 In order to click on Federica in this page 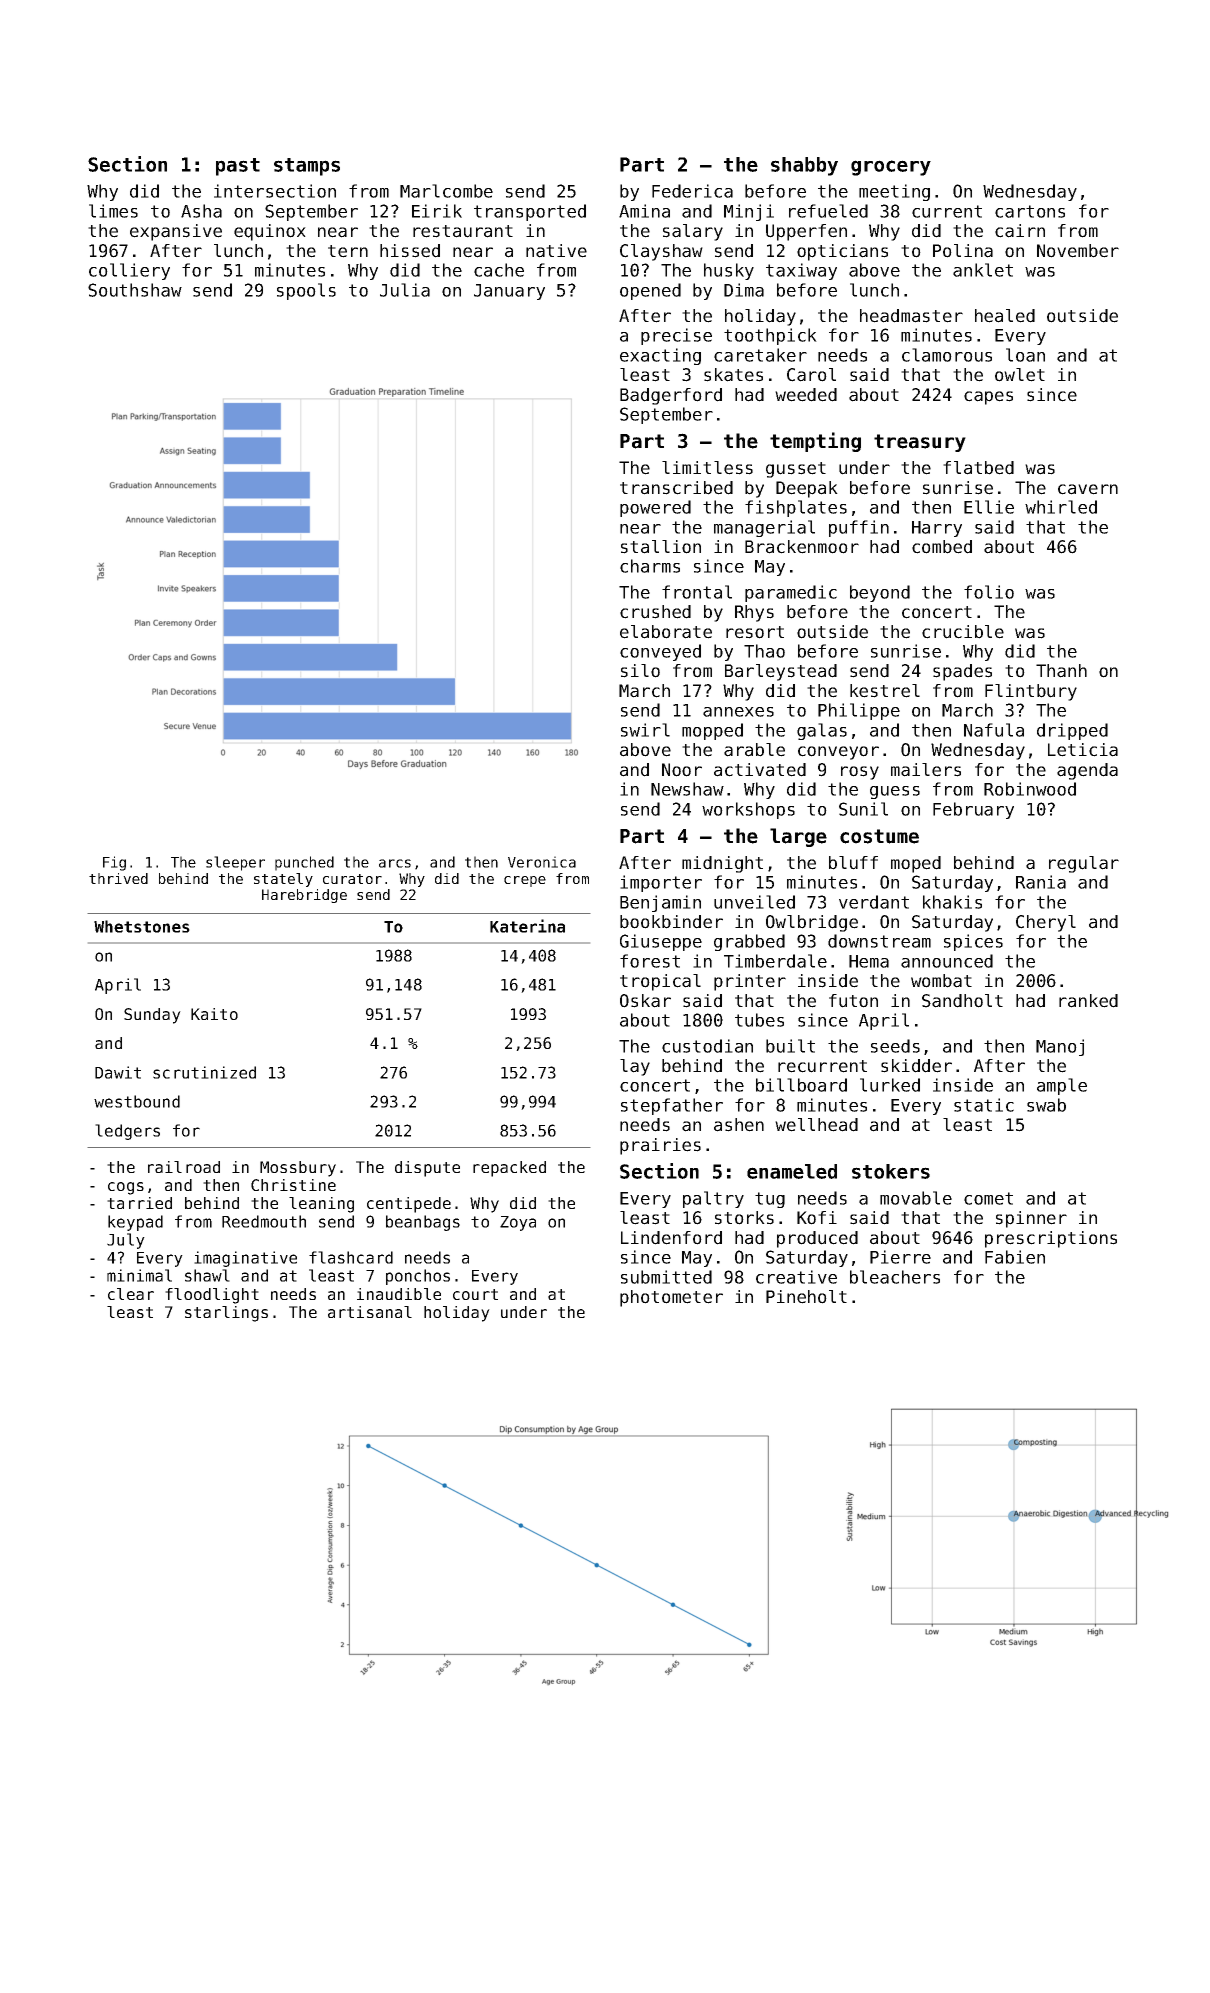, I will do `click(692, 191)`.
